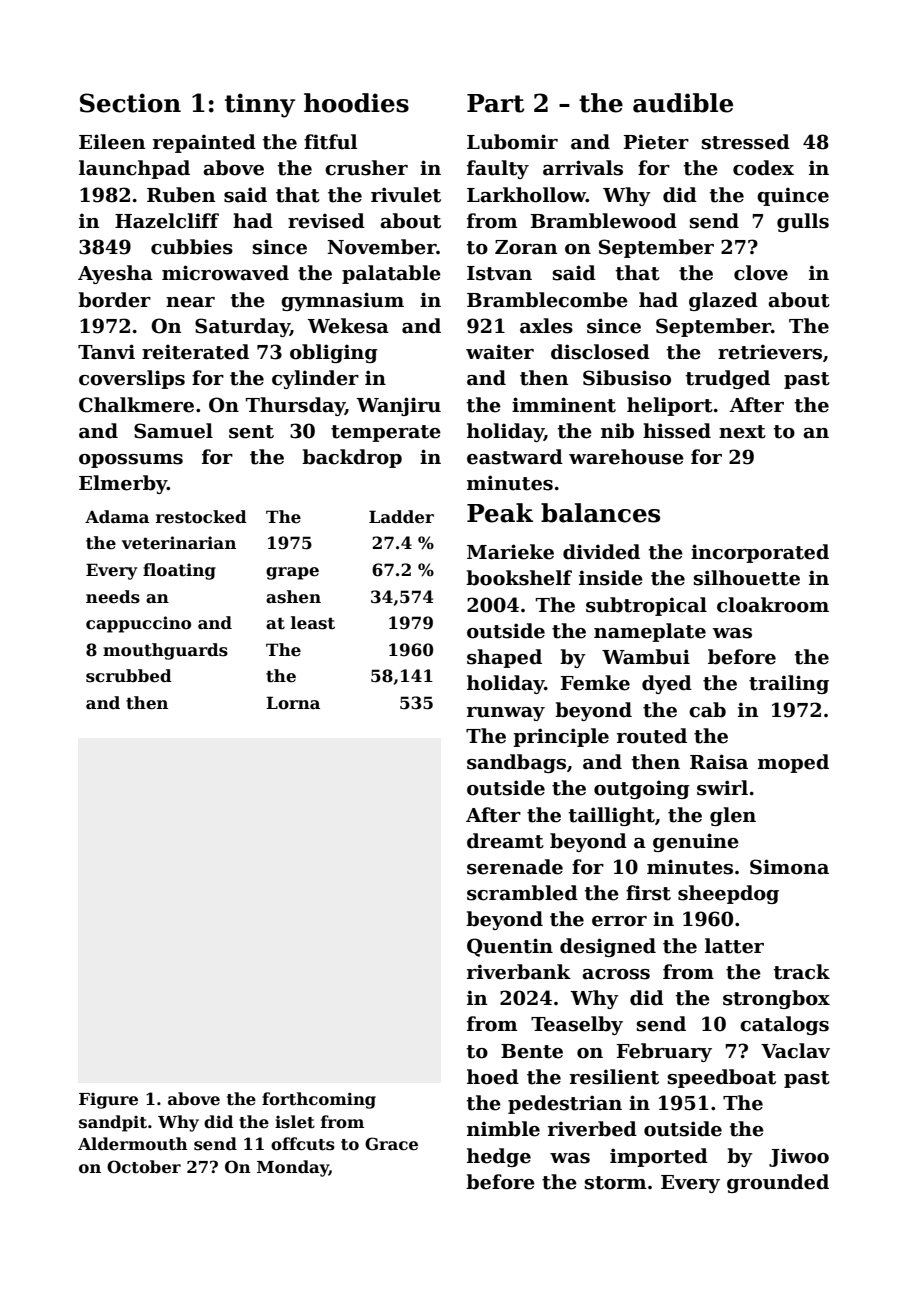 The height and width of the screenshot is (1316, 908). What do you see at coordinates (667, 684) in the screenshot?
I see `dyed` at bounding box center [667, 684].
